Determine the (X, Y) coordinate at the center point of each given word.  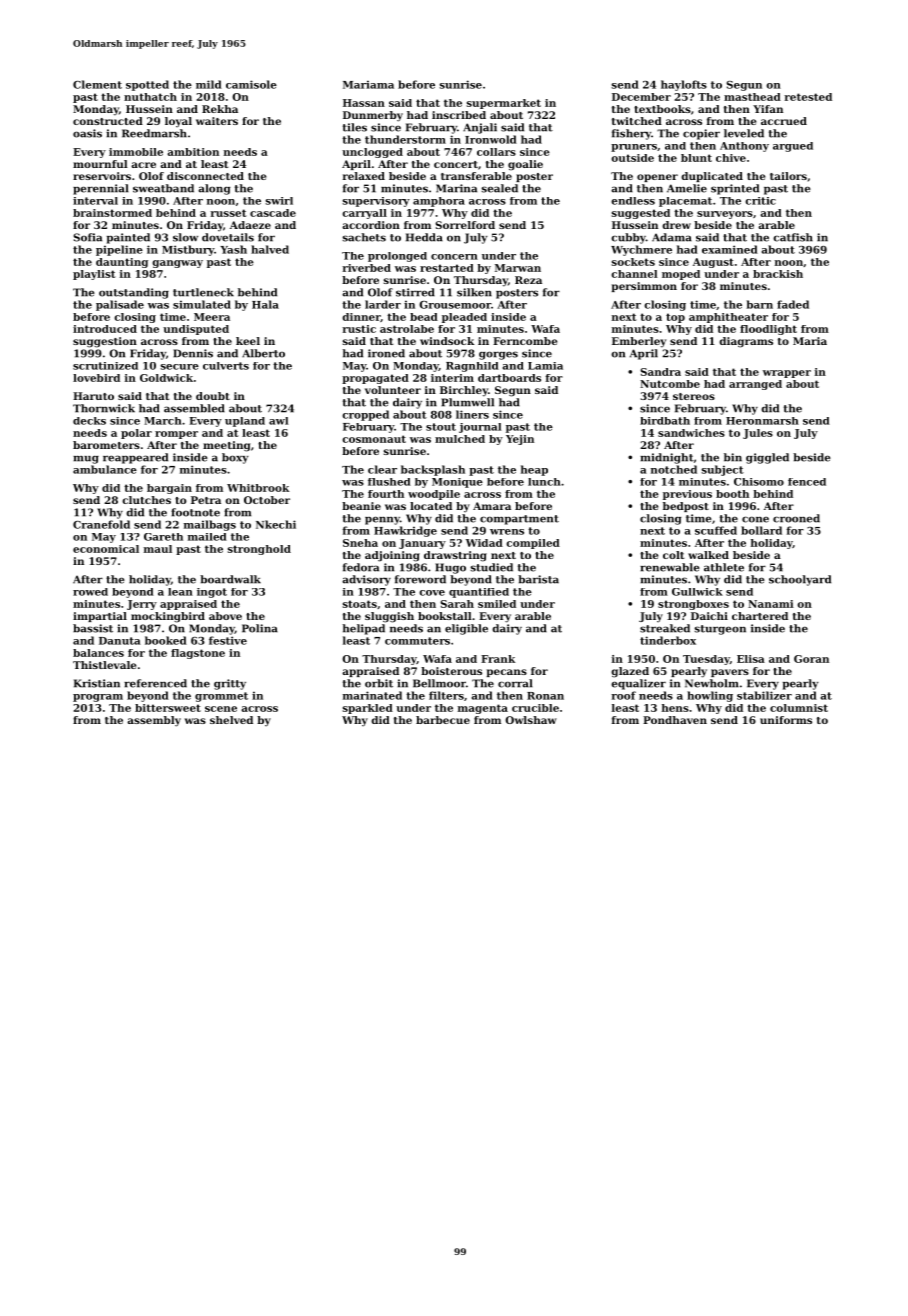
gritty (230, 684)
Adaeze (250, 225)
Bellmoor (439, 683)
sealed (499, 188)
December (641, 97)
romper (176, 435)
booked (166, 640)
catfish (793, 237)
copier (701, 134)
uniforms (786, 720)
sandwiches (691, 433)
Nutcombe (670, 384)
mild (209, 84)
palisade (120, 305)
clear (382, 469)
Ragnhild (472, 367)
